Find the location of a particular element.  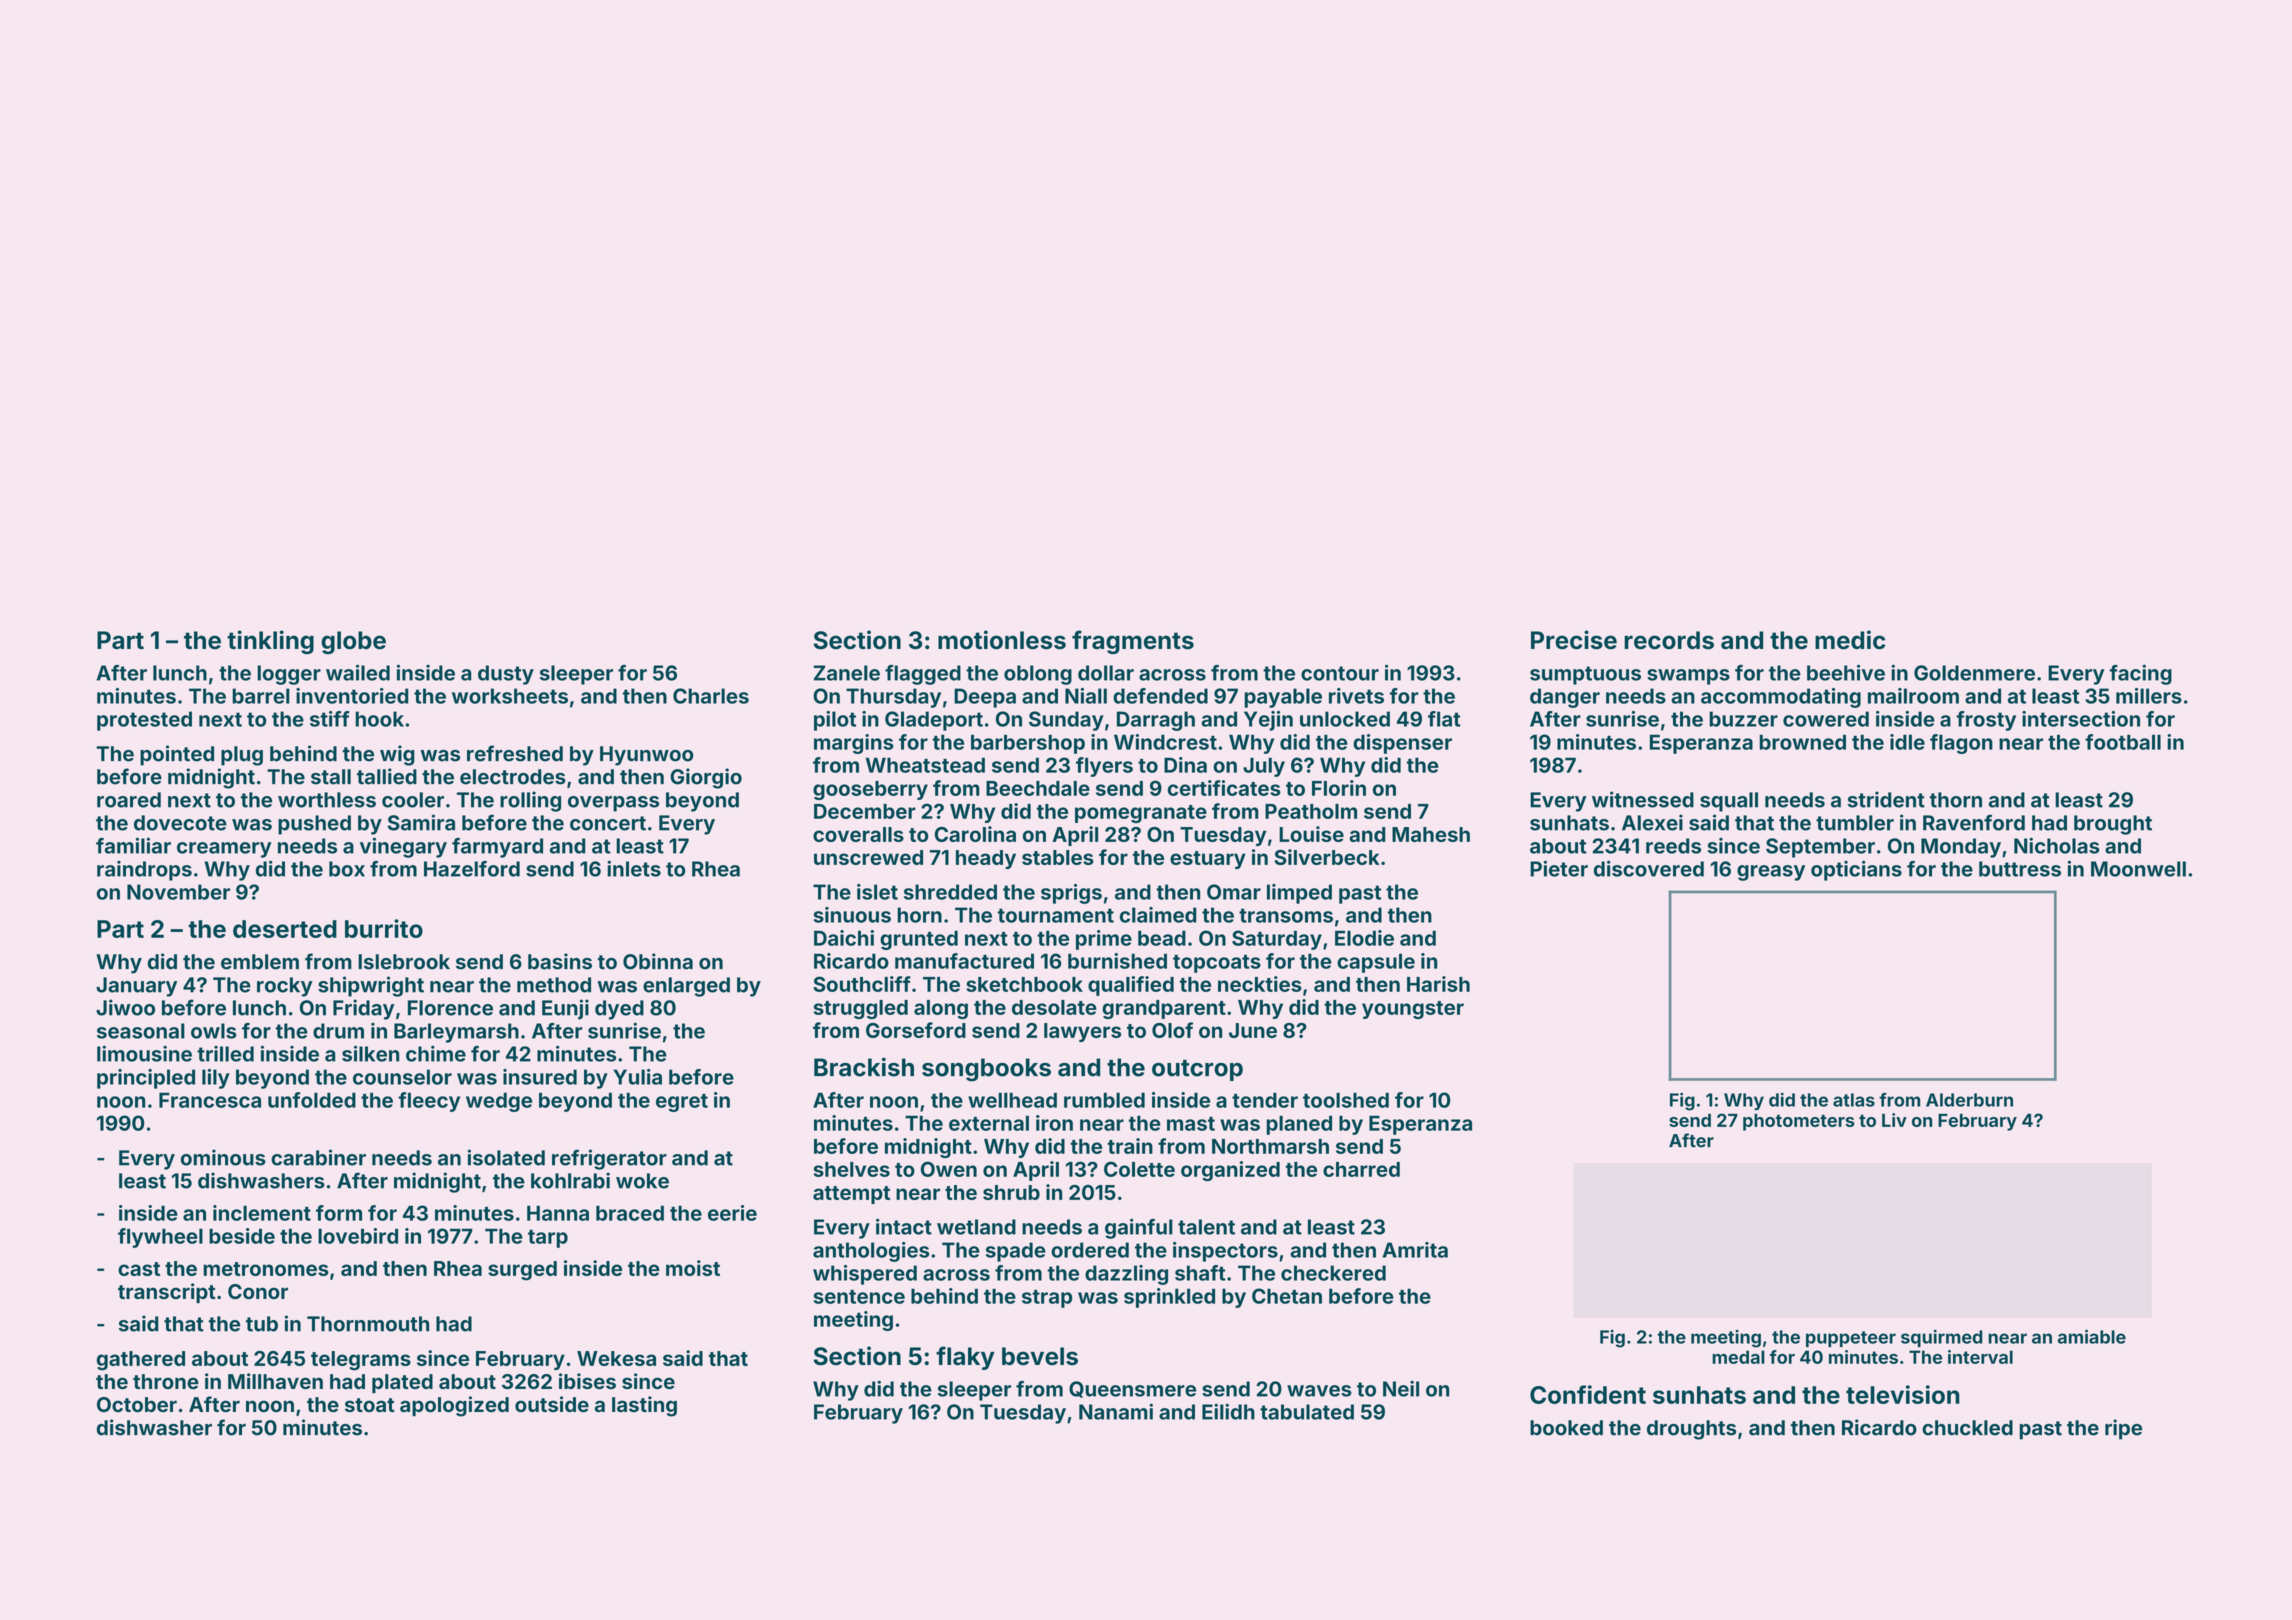

Neil is located at coordinates (1401, 1388).
